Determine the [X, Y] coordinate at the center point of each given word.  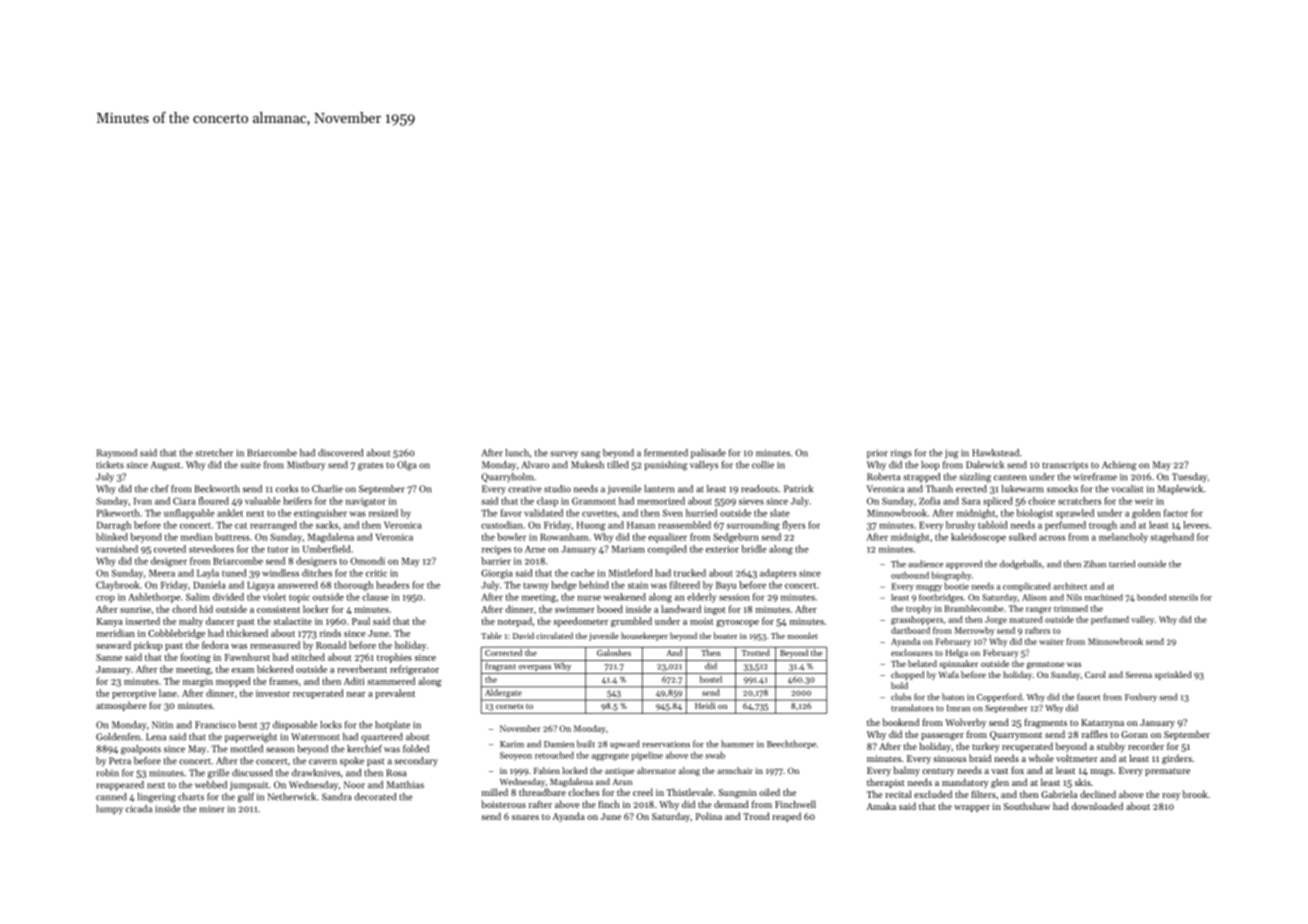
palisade [708, 454]
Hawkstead [995, 453]
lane [168, 693]
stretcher [214, 453]
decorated [375, 797]
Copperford [999, 697]
